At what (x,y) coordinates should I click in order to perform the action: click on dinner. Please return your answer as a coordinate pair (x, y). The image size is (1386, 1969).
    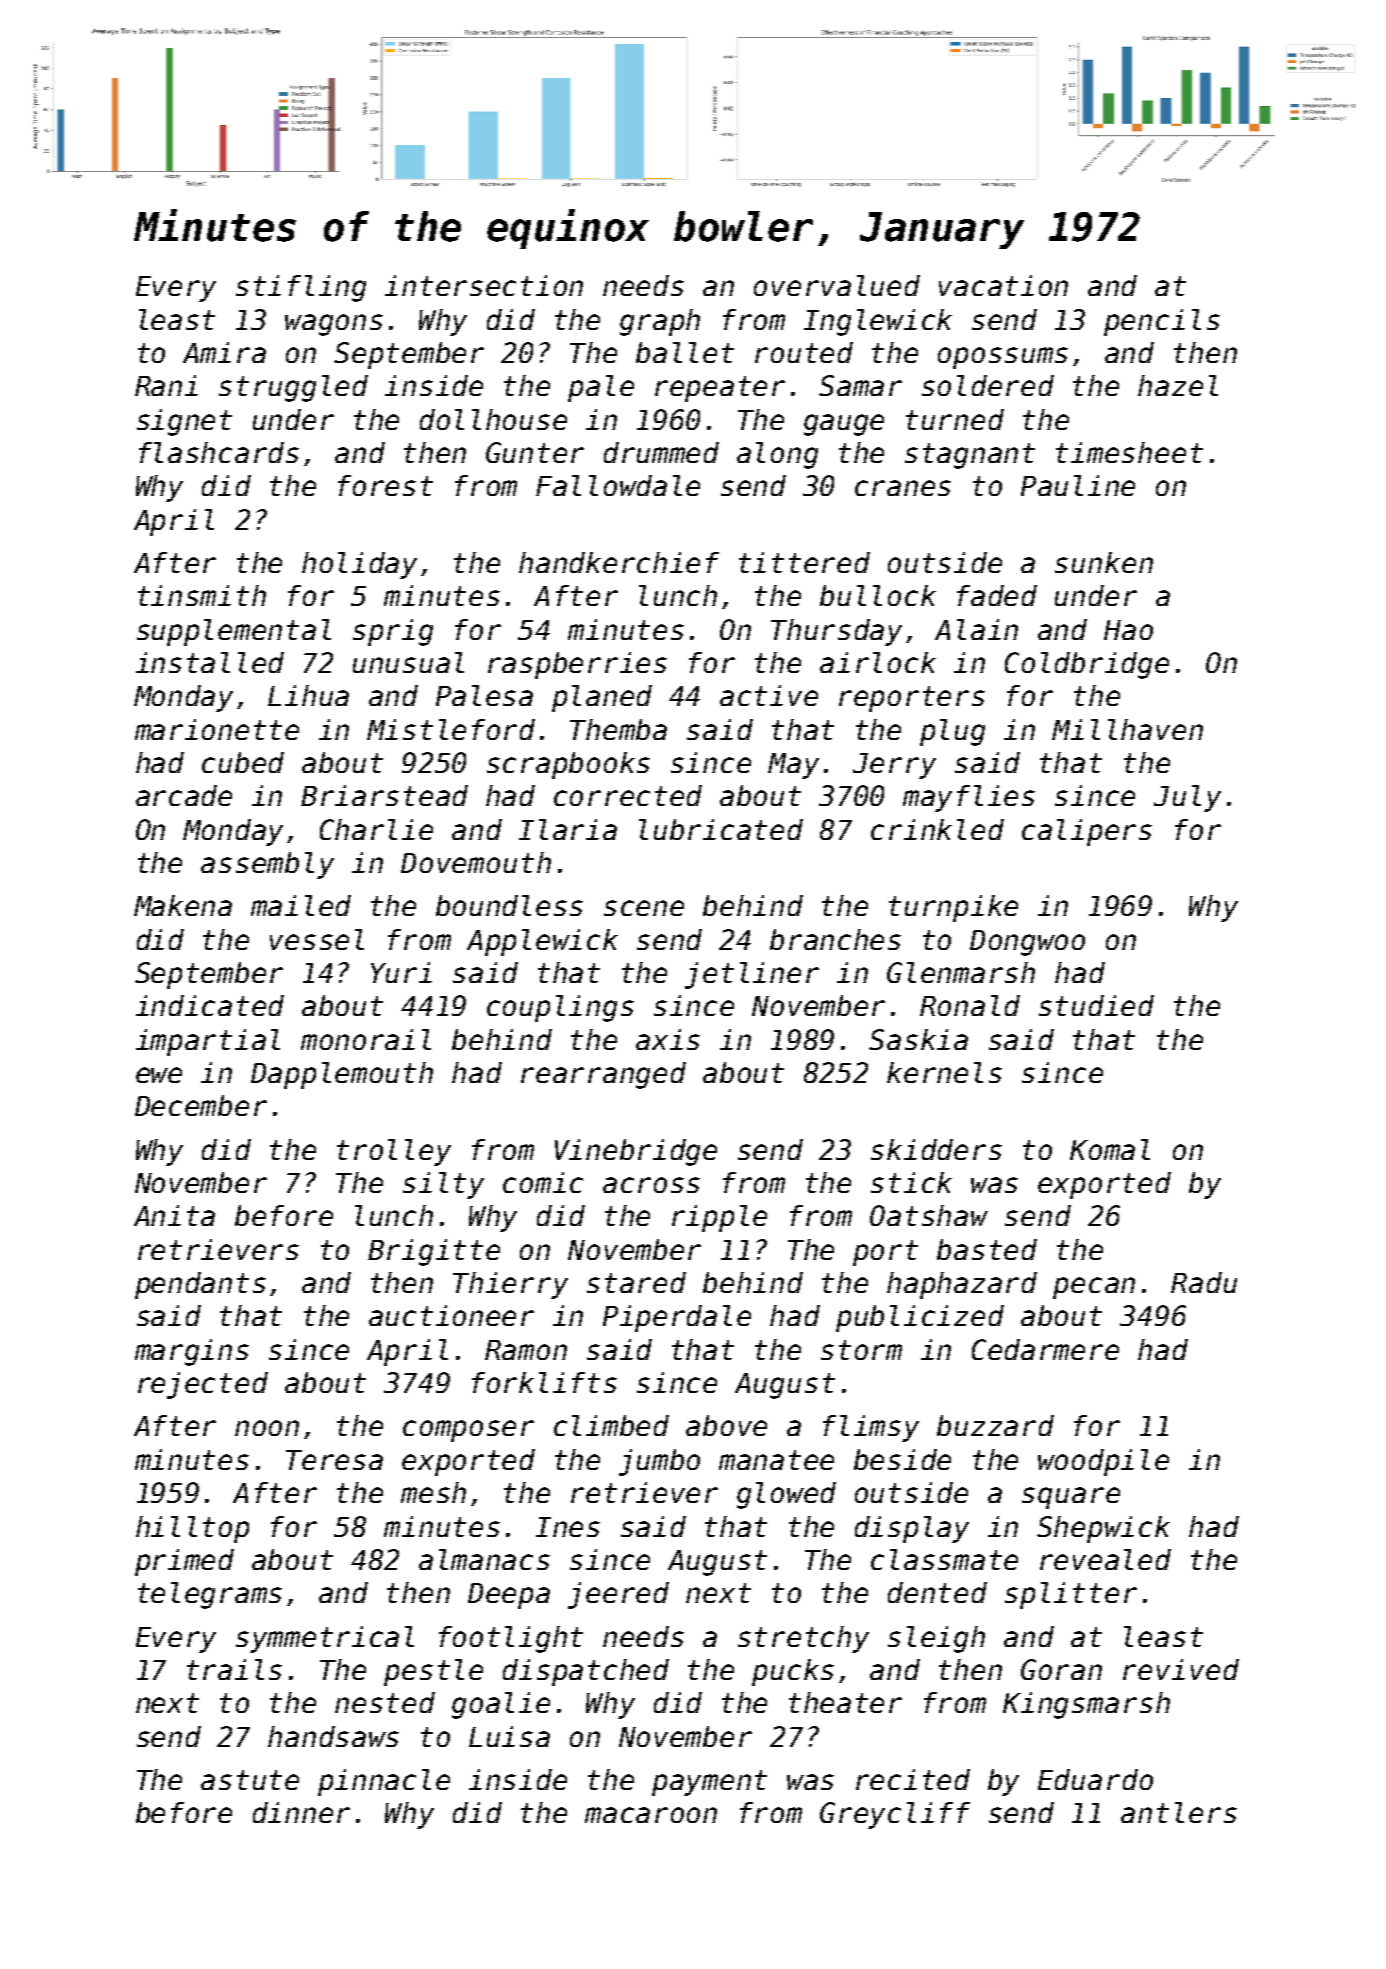
    Looking at the image, I should click on (301, 1812).
